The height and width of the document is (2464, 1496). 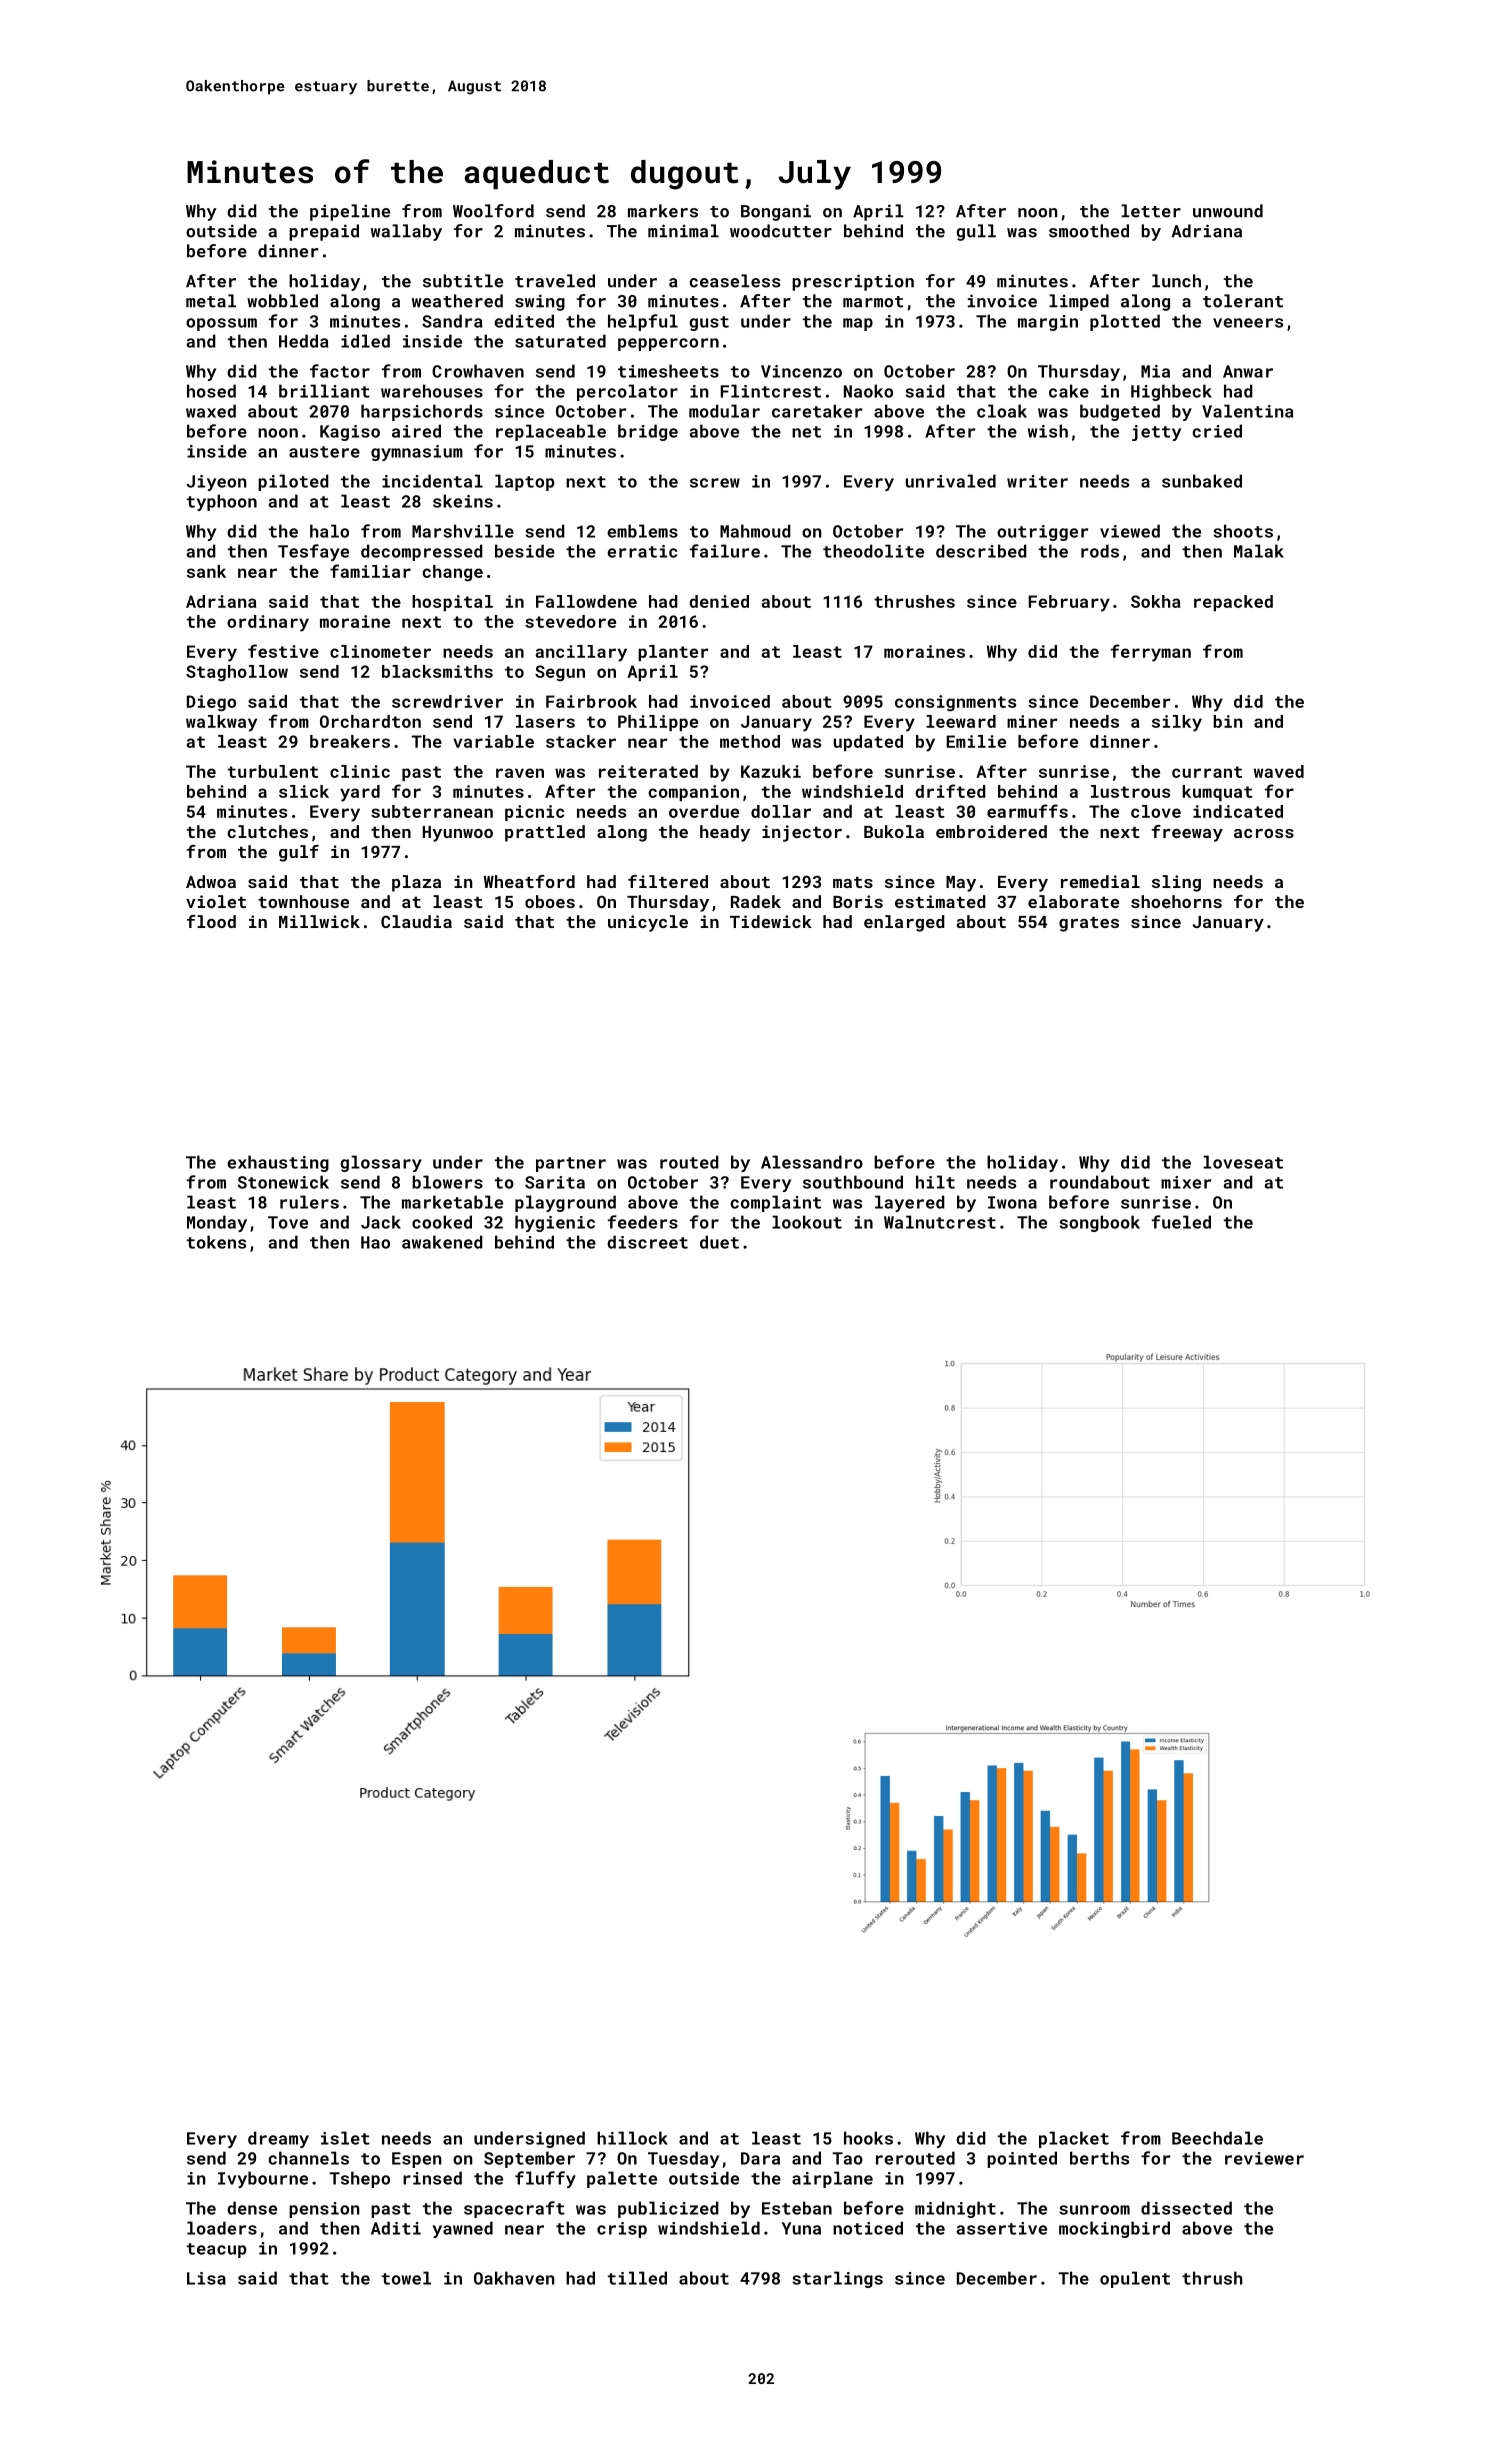 What do you see at coordinates (493, 211) in the document?
I see `Woolford` at bounding box center [493, 211].
